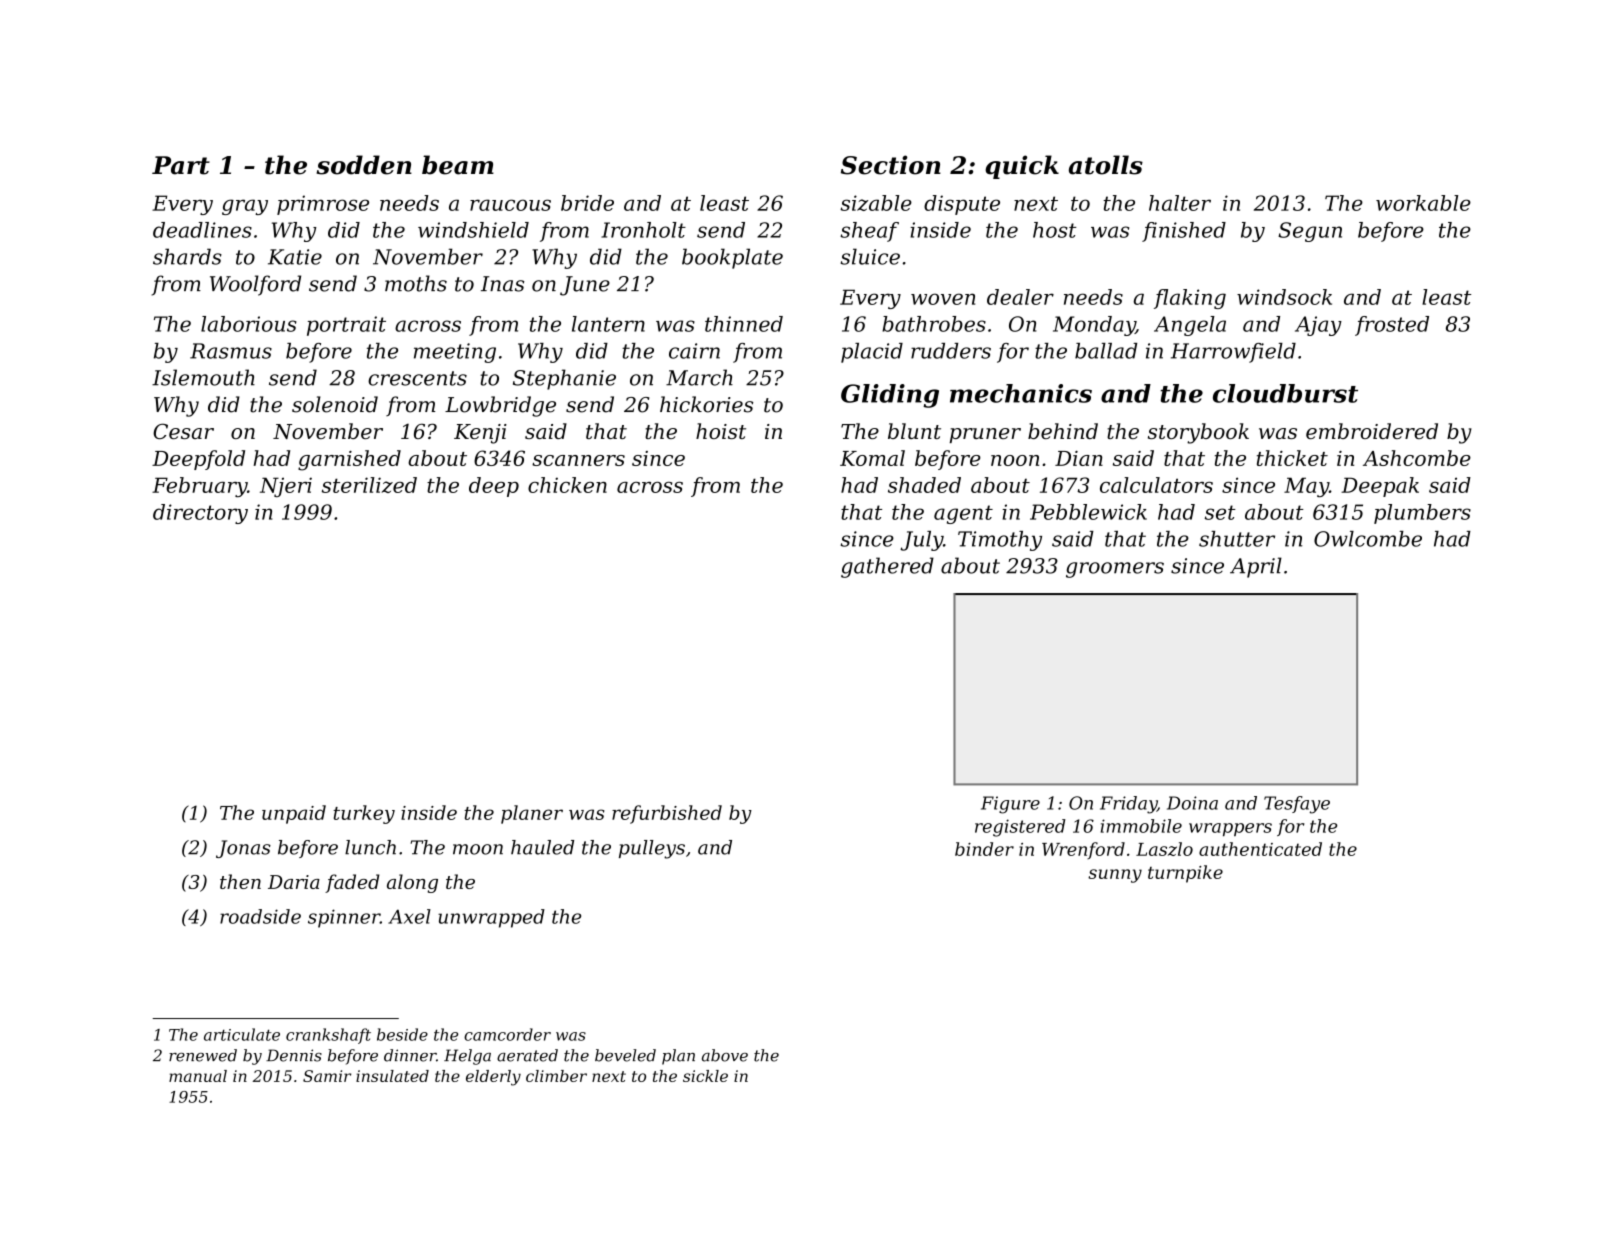 Image resolution: width=1624 pixels, height=1255 pixels. I want to click on beside, so click(402, 1034).
